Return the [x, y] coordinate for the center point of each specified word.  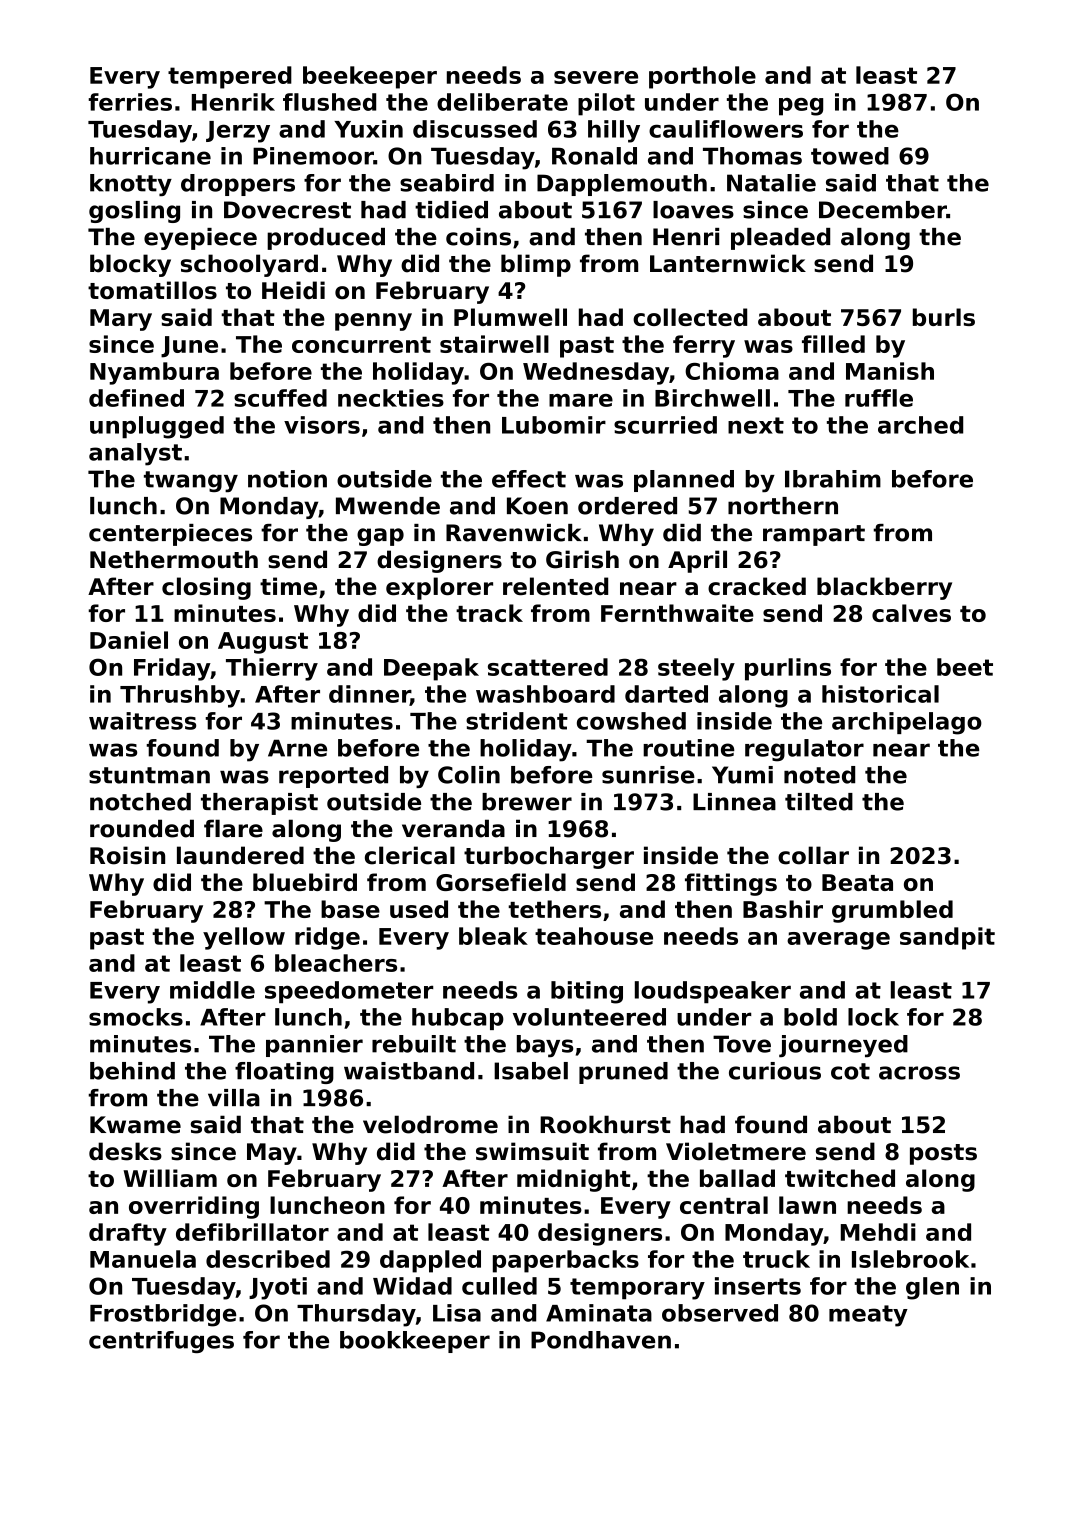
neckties [391, 398]
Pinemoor [313, 156]
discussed [475, 129]
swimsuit [532, 1151]
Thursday [356, 1315]
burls [944, 317]
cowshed [631, 721]
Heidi [293, 290]
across [919, 1073]
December [883, 210]
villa [234, 1098]
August [263, 643]
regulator [804, 750]
